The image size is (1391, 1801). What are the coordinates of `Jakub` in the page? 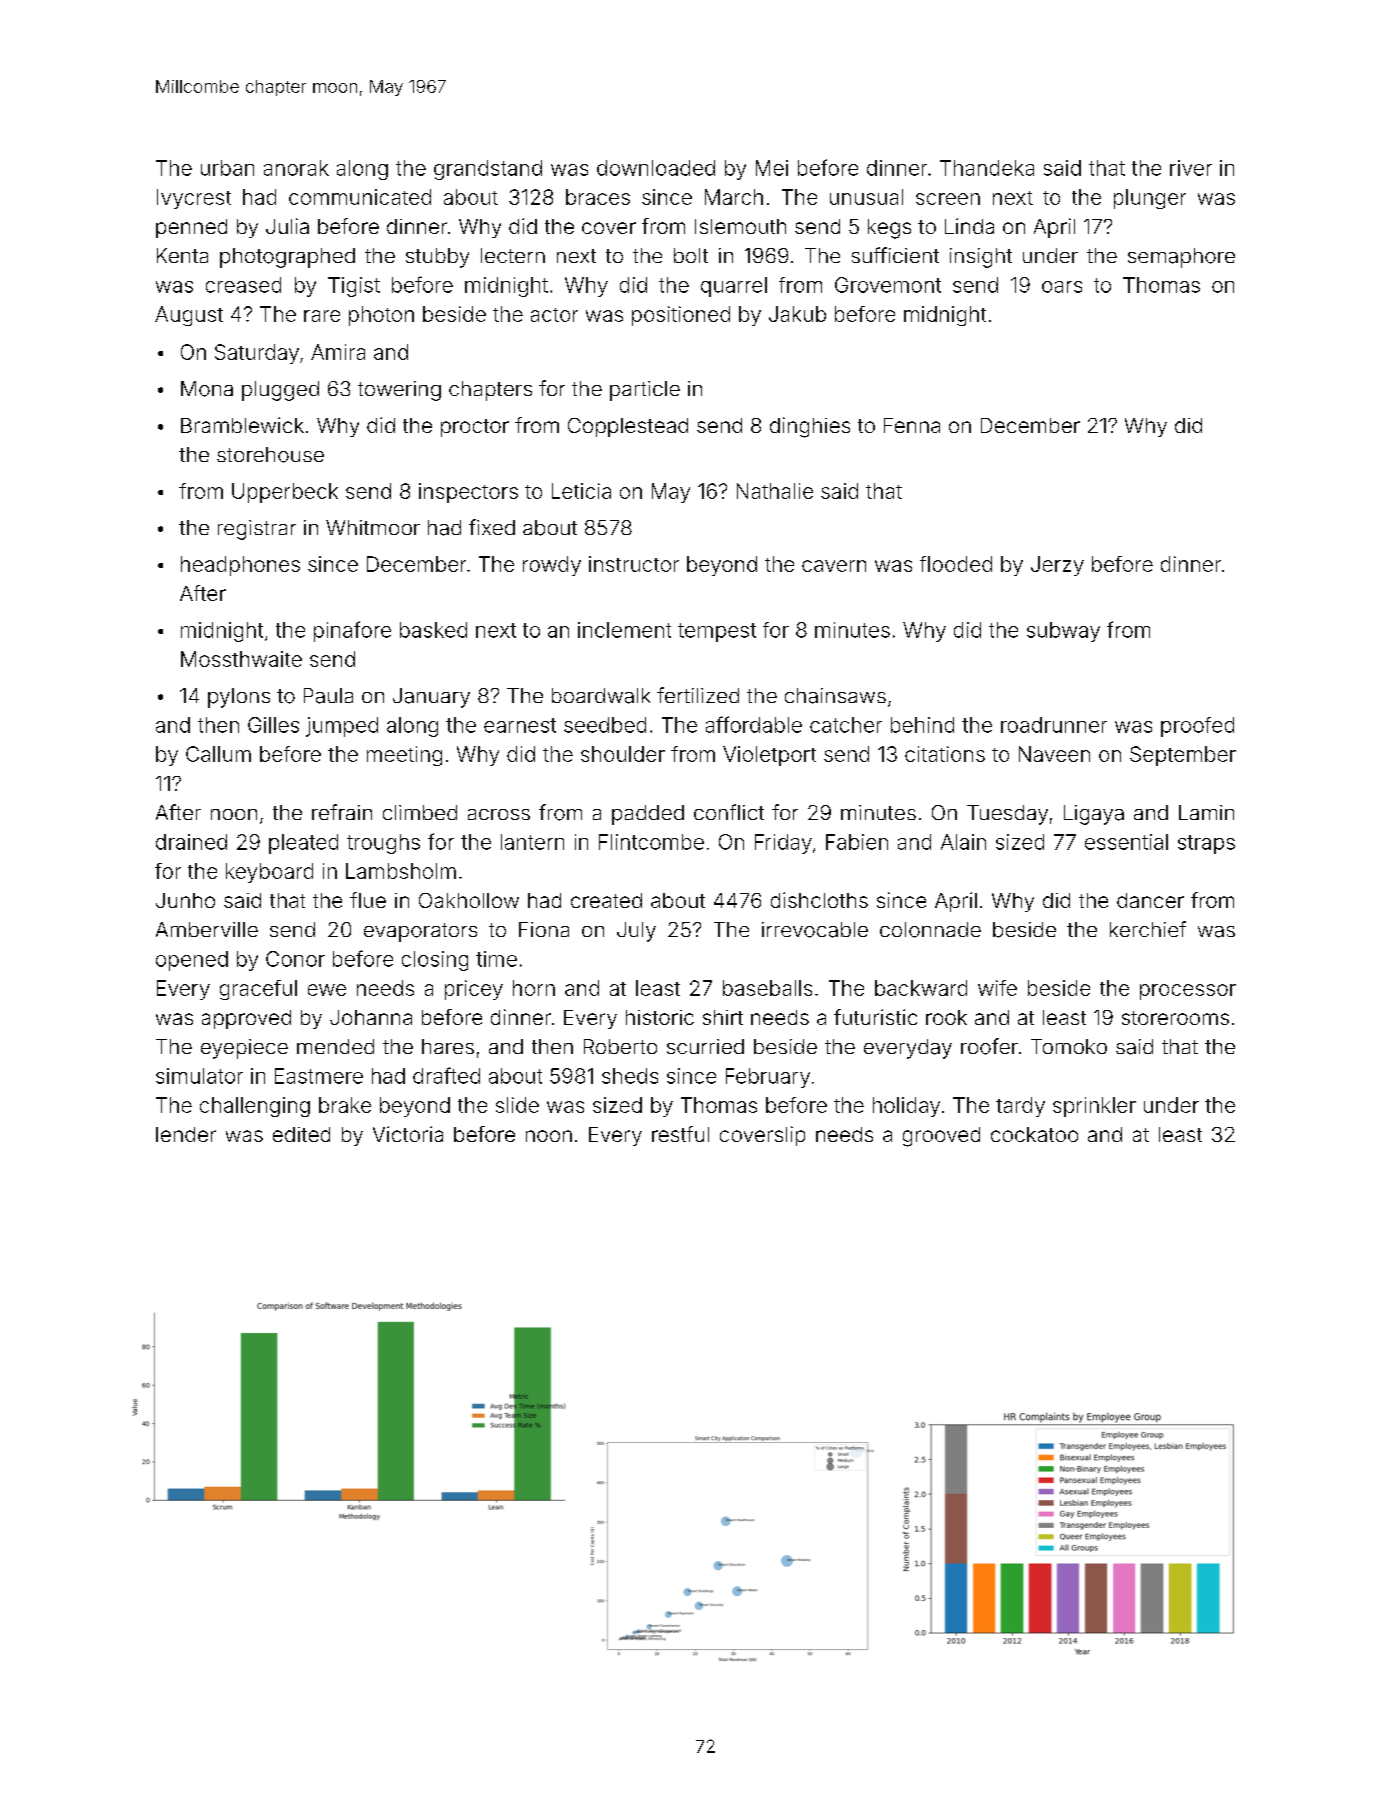 It's located at (797, 314).
